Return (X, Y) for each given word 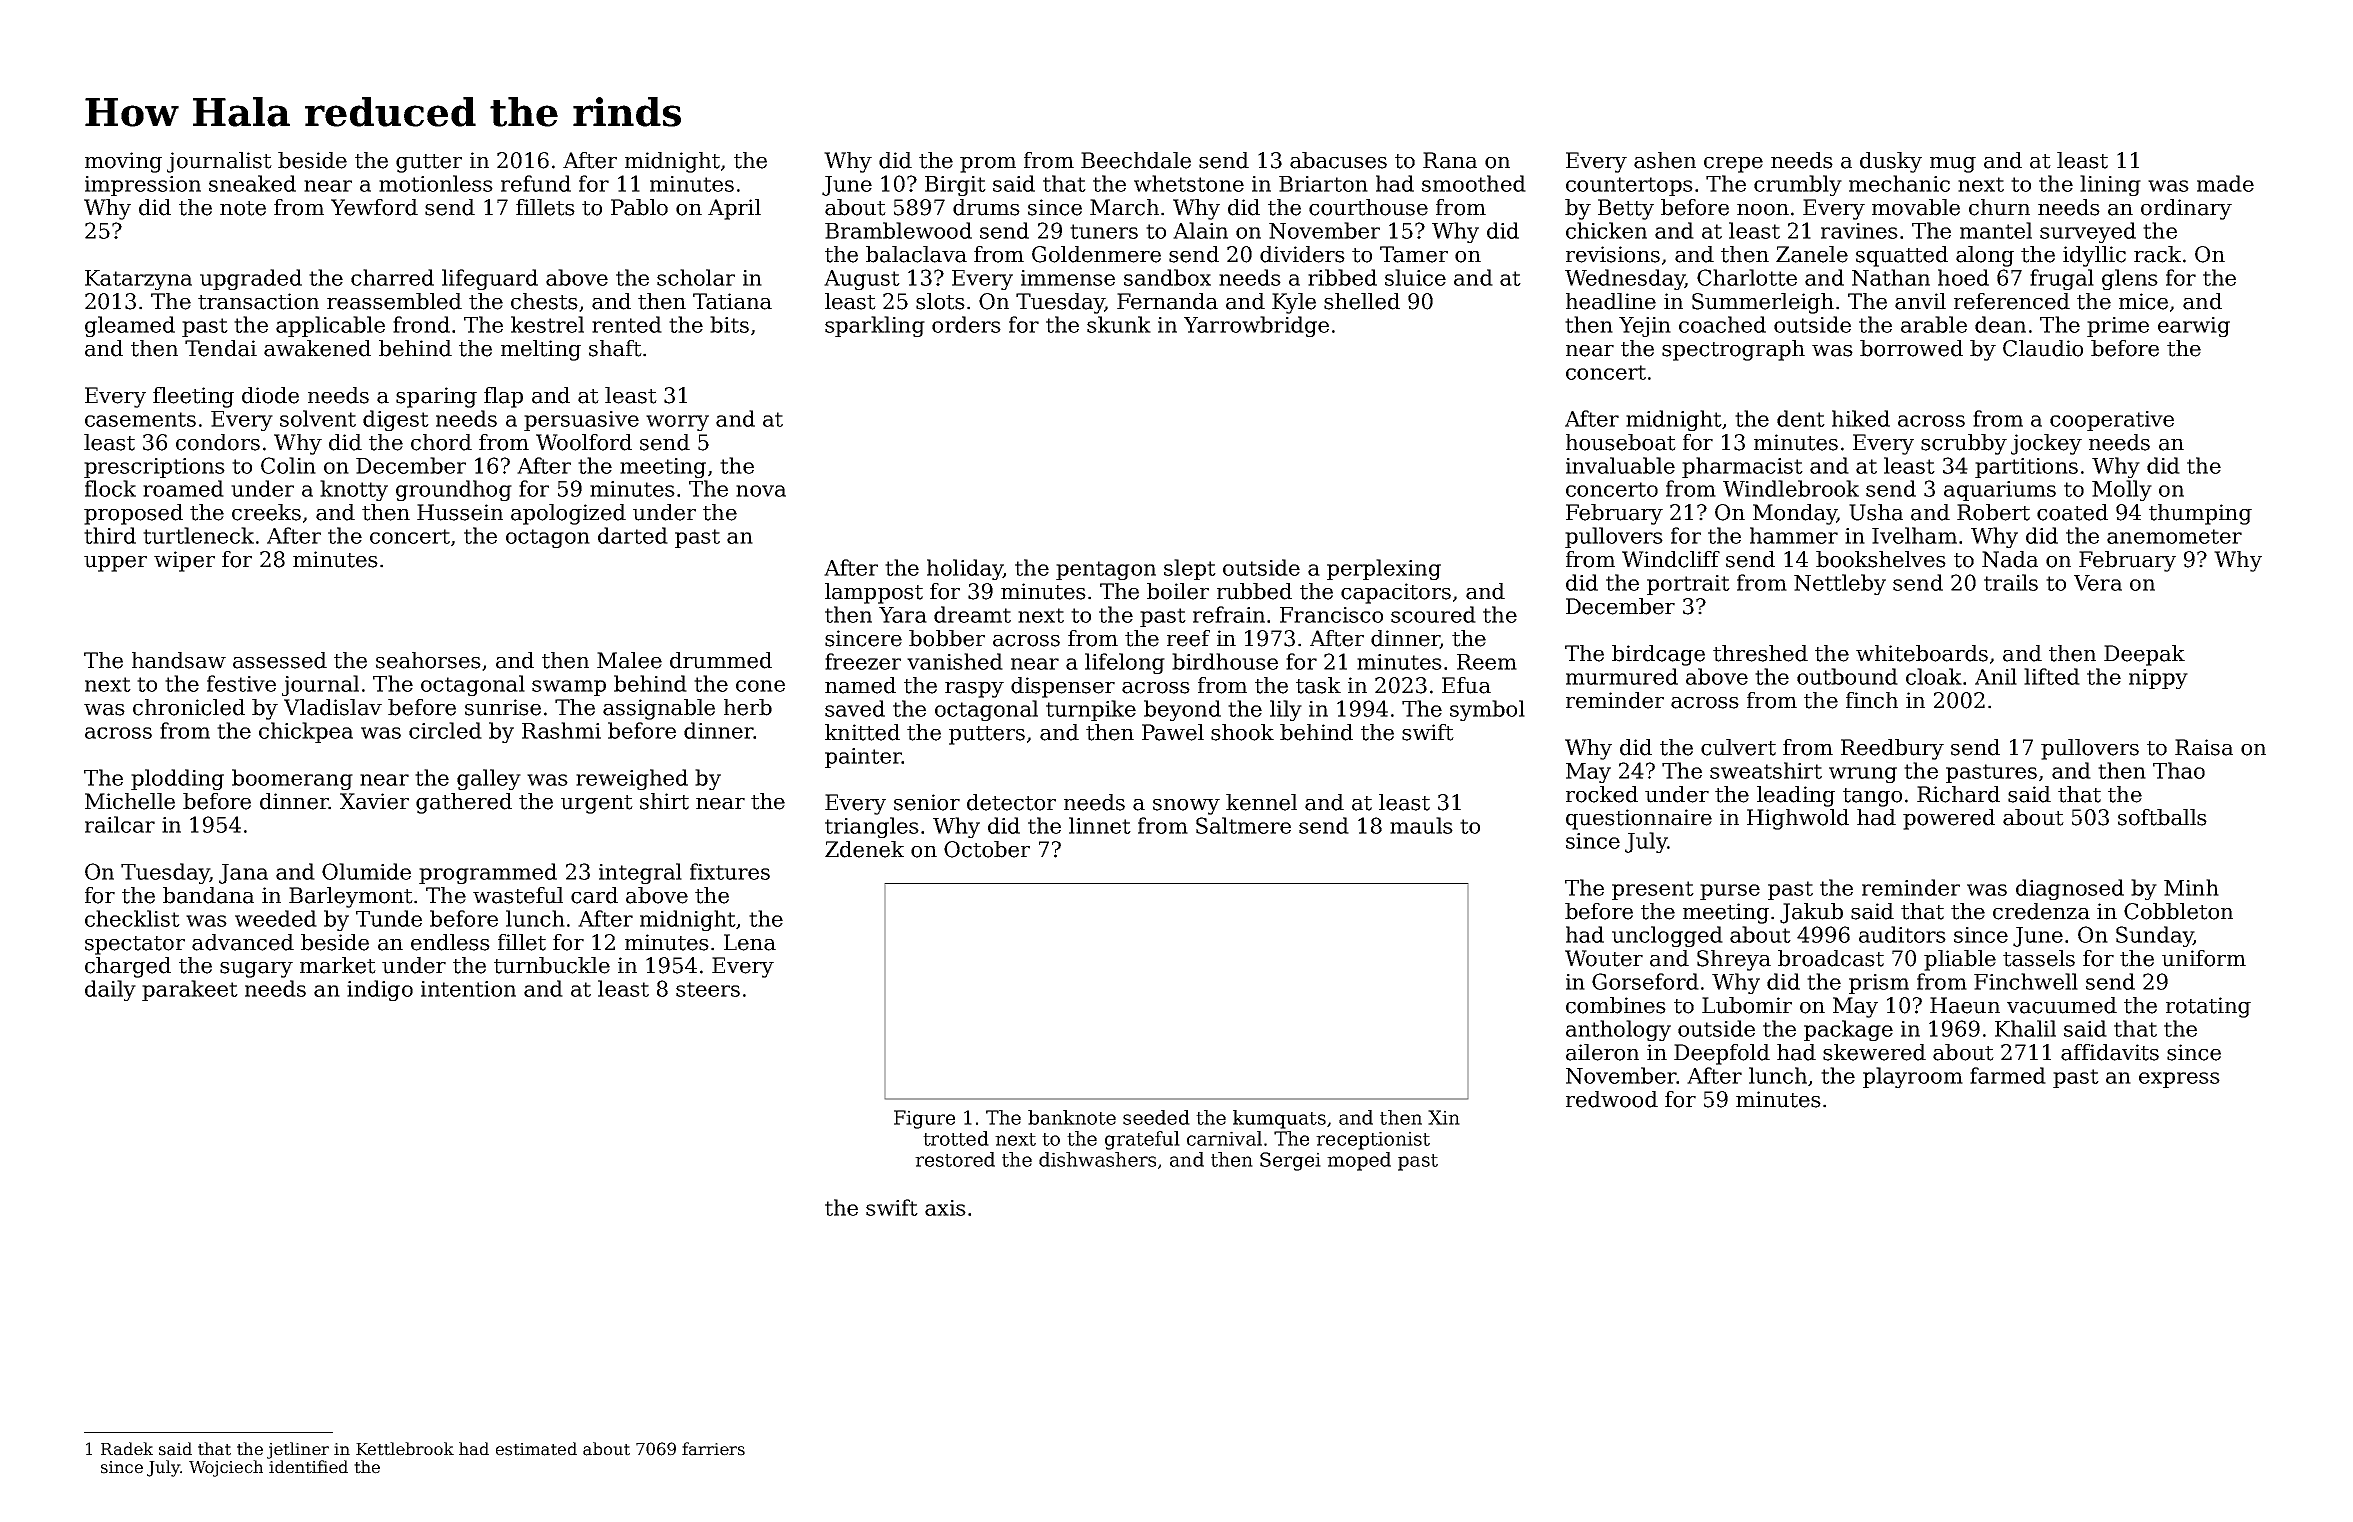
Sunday (2154, 936)
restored (955, 1159)
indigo (380, 990)
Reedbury (1892, 749)
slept (1190, 569)
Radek (127, 1449)
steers (708, 989)
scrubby (1964, 444)
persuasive (581, 421)
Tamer (1414, 254)
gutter (429, 163)
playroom (1913, 1077)
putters (987, 735)
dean (2000, 324)
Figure (924, 1119)
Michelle (130, 801)
